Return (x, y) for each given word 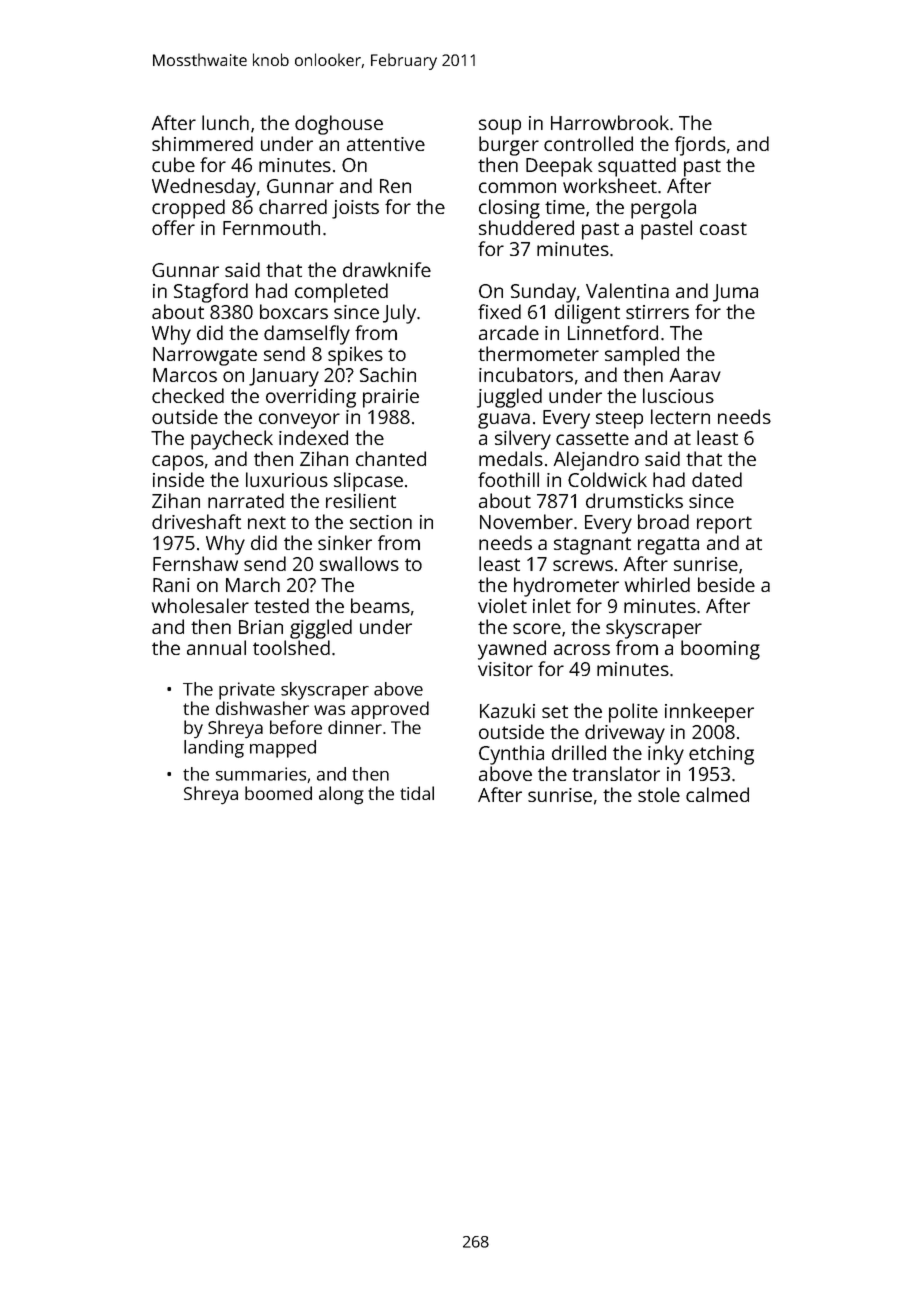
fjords (700, 146)
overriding (311, 398)
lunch (225, 122)
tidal (417, 793)
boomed (278, 793)
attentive (386, 144)
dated (717, 479)
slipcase (368, 482)
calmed (717, 794)
